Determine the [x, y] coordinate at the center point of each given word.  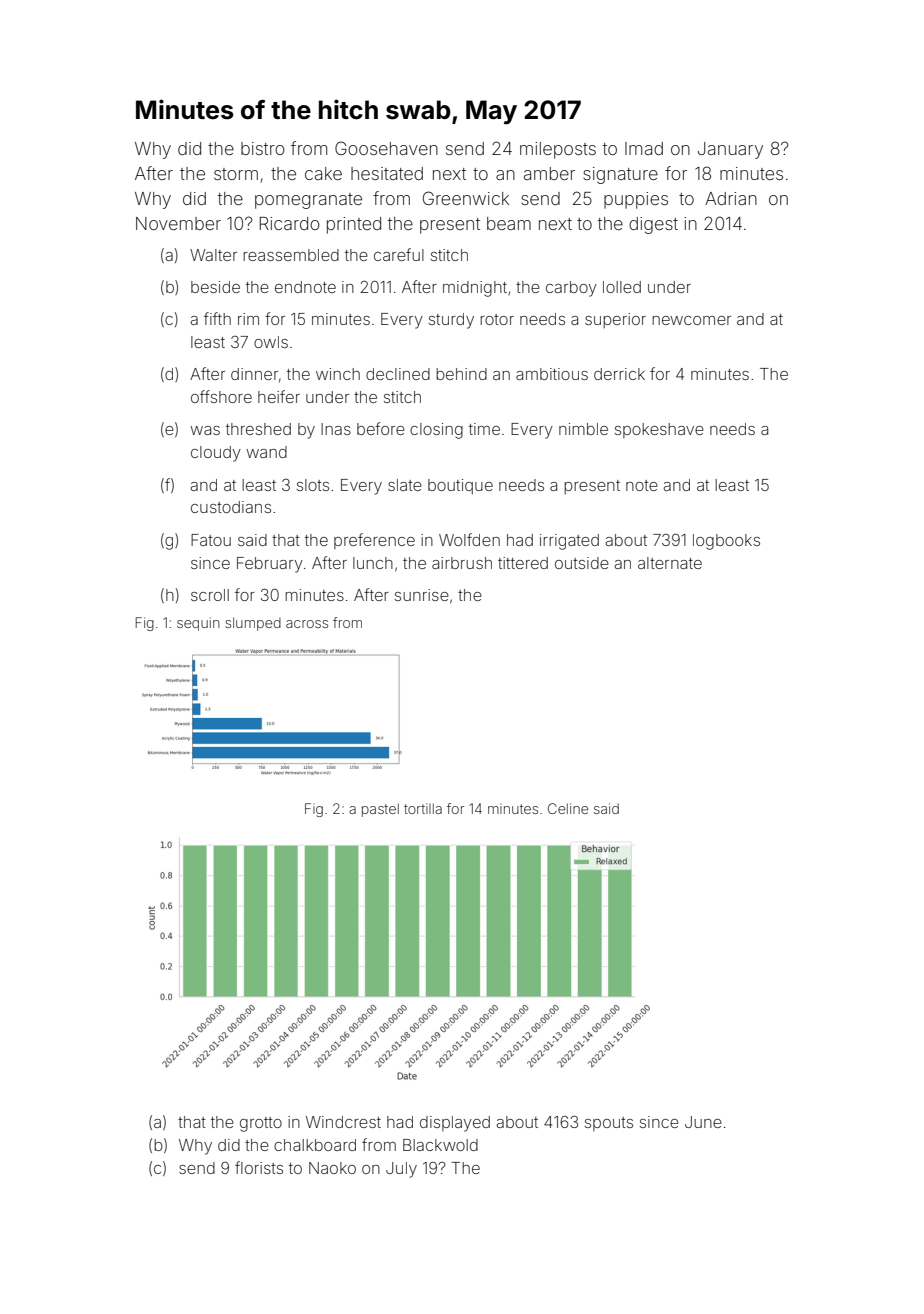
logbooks [726, 542]
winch [338, 374]
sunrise [422, 595]
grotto [261, 1124]
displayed [455, 1124]
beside [215, 287]
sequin [198, 624]
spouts [609, 1124]
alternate [670, 563]
